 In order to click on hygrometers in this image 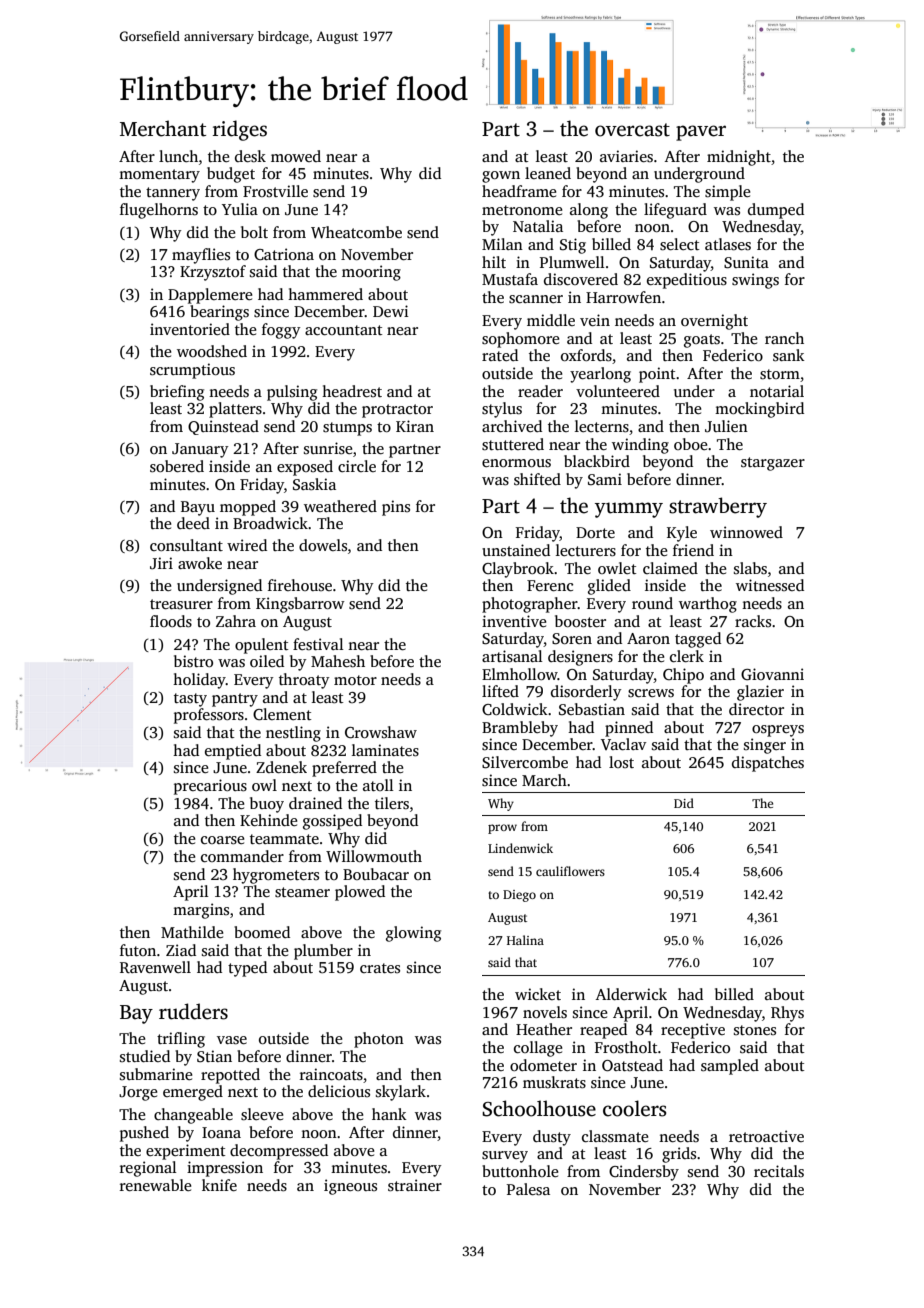, I will do `click(276, 876)`.
